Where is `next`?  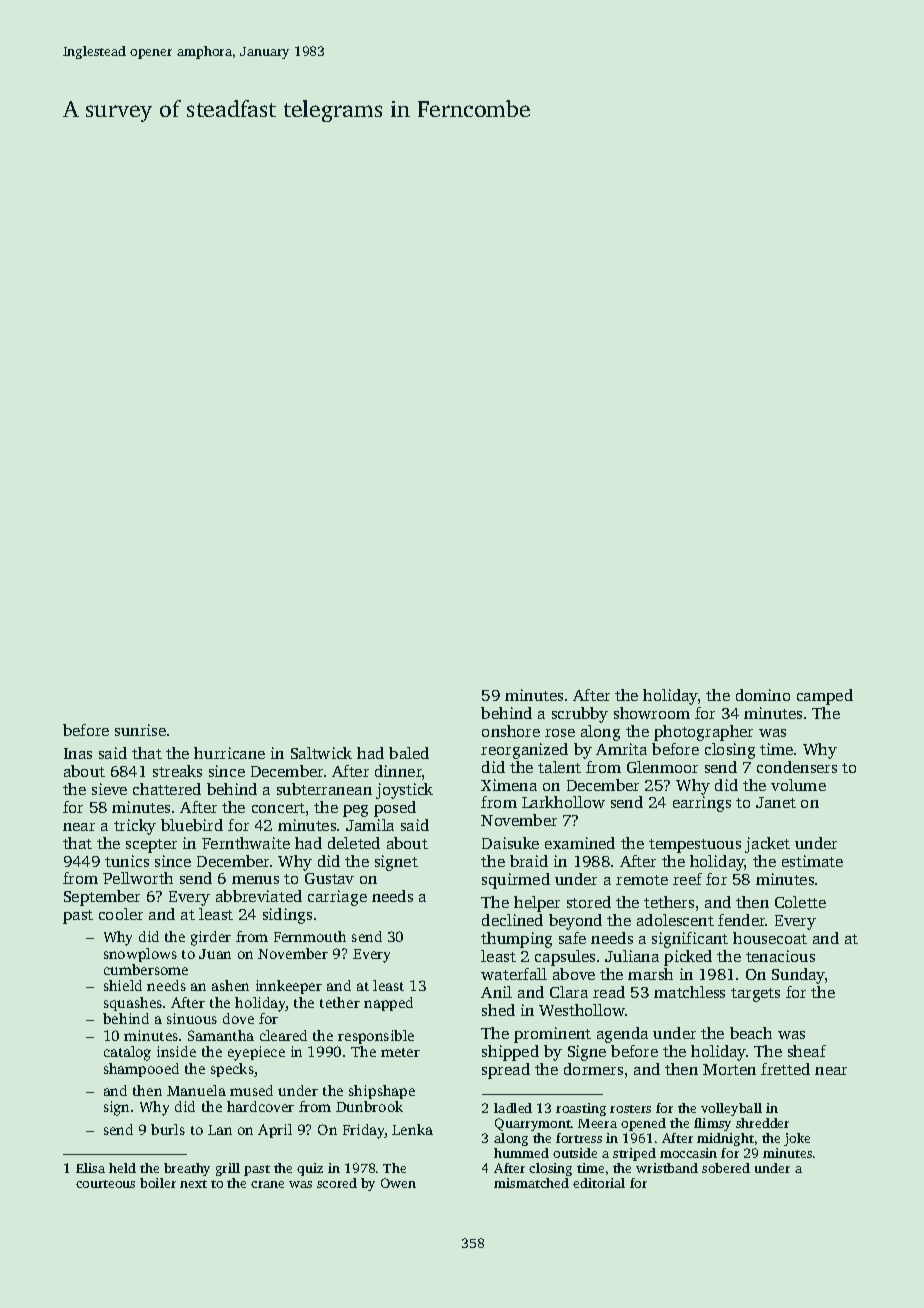 next is located at coordinates (193, 1184).
